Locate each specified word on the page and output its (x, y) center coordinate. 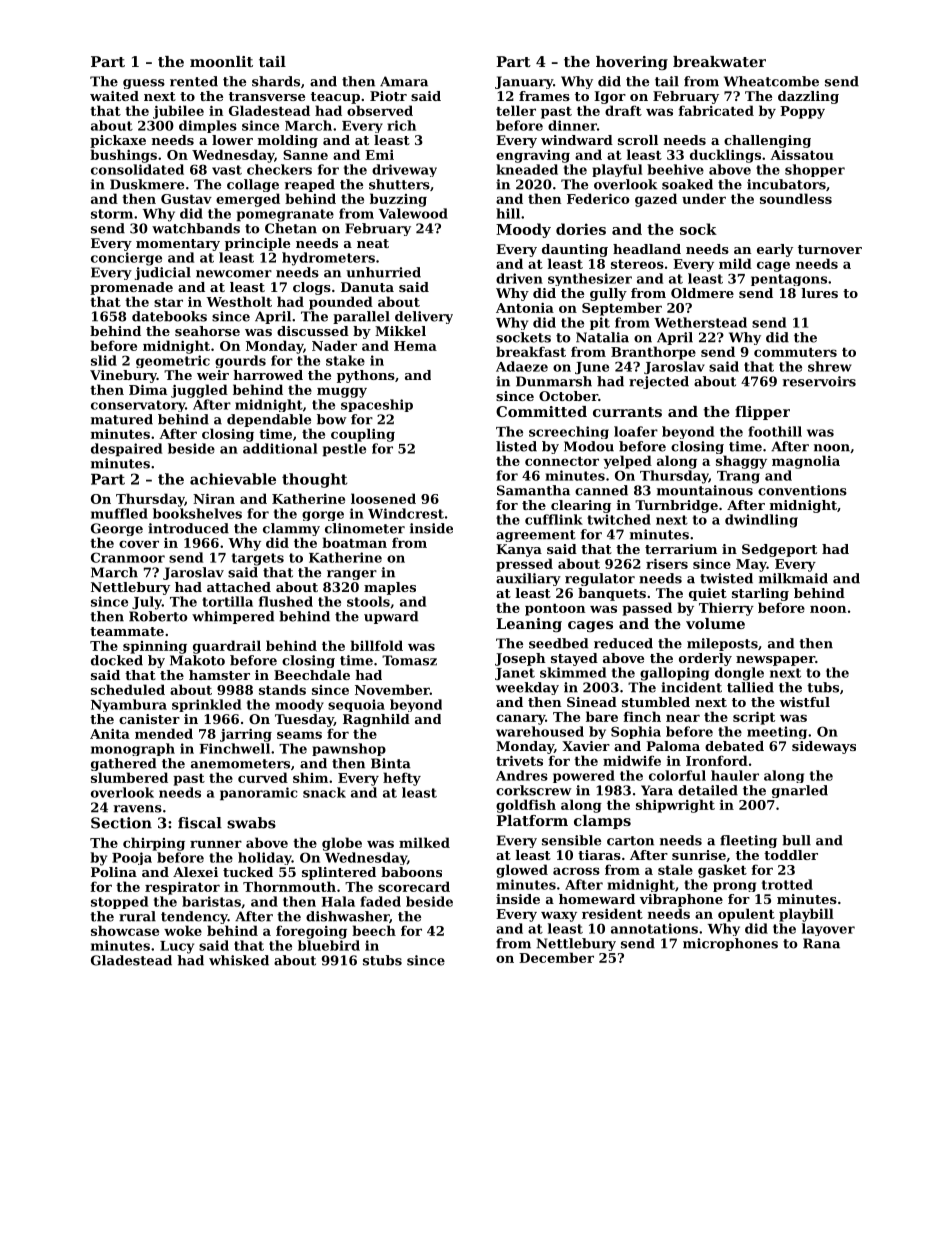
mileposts (722, 644)
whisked (239, 960)
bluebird (329, 945)
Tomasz (409, 660)
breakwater (719, 61)
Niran (214, 498)
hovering (632, 63)
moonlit (221, 61)
